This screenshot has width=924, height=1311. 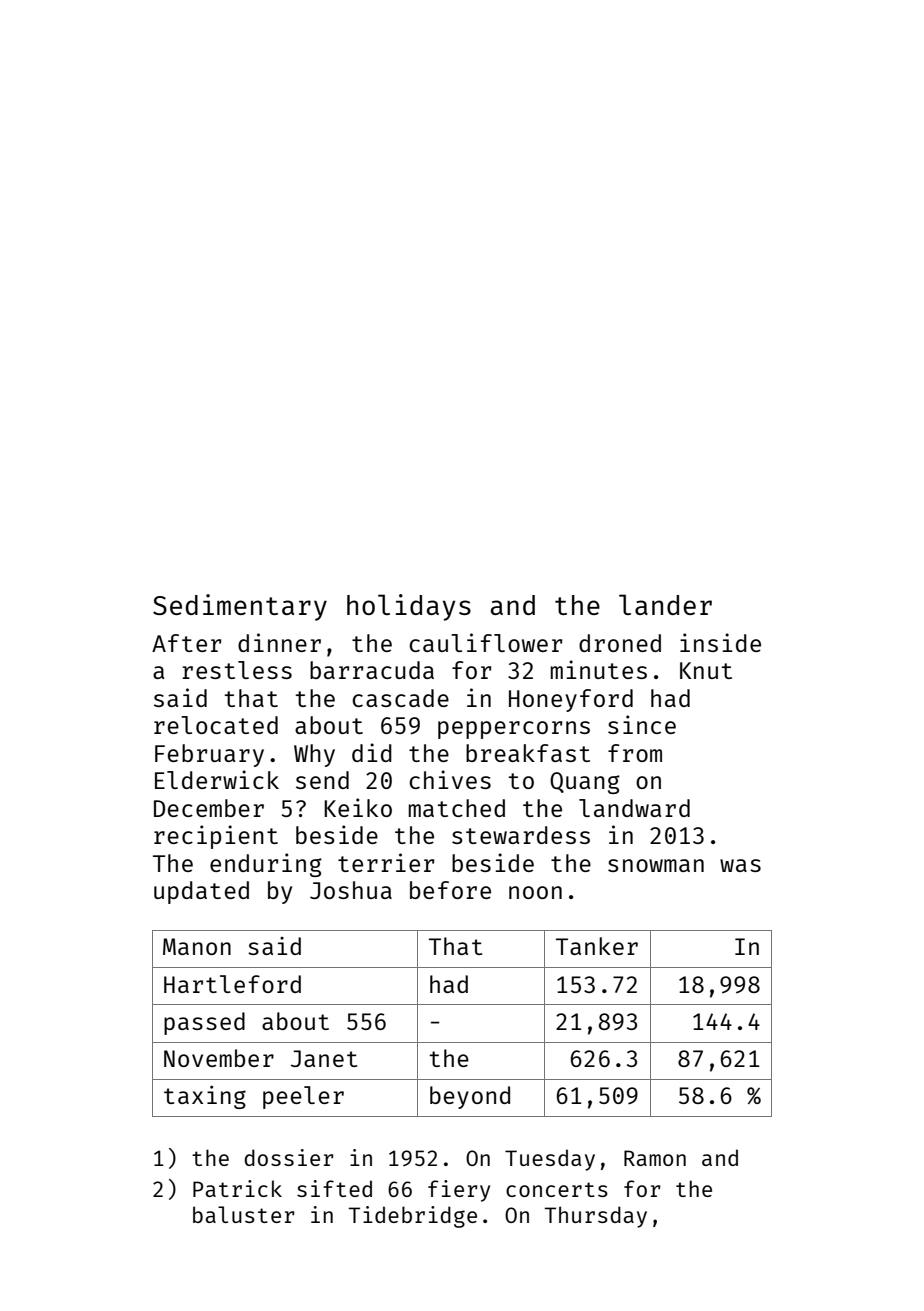 I want to click on holidays, so click(x=409, y=607).
